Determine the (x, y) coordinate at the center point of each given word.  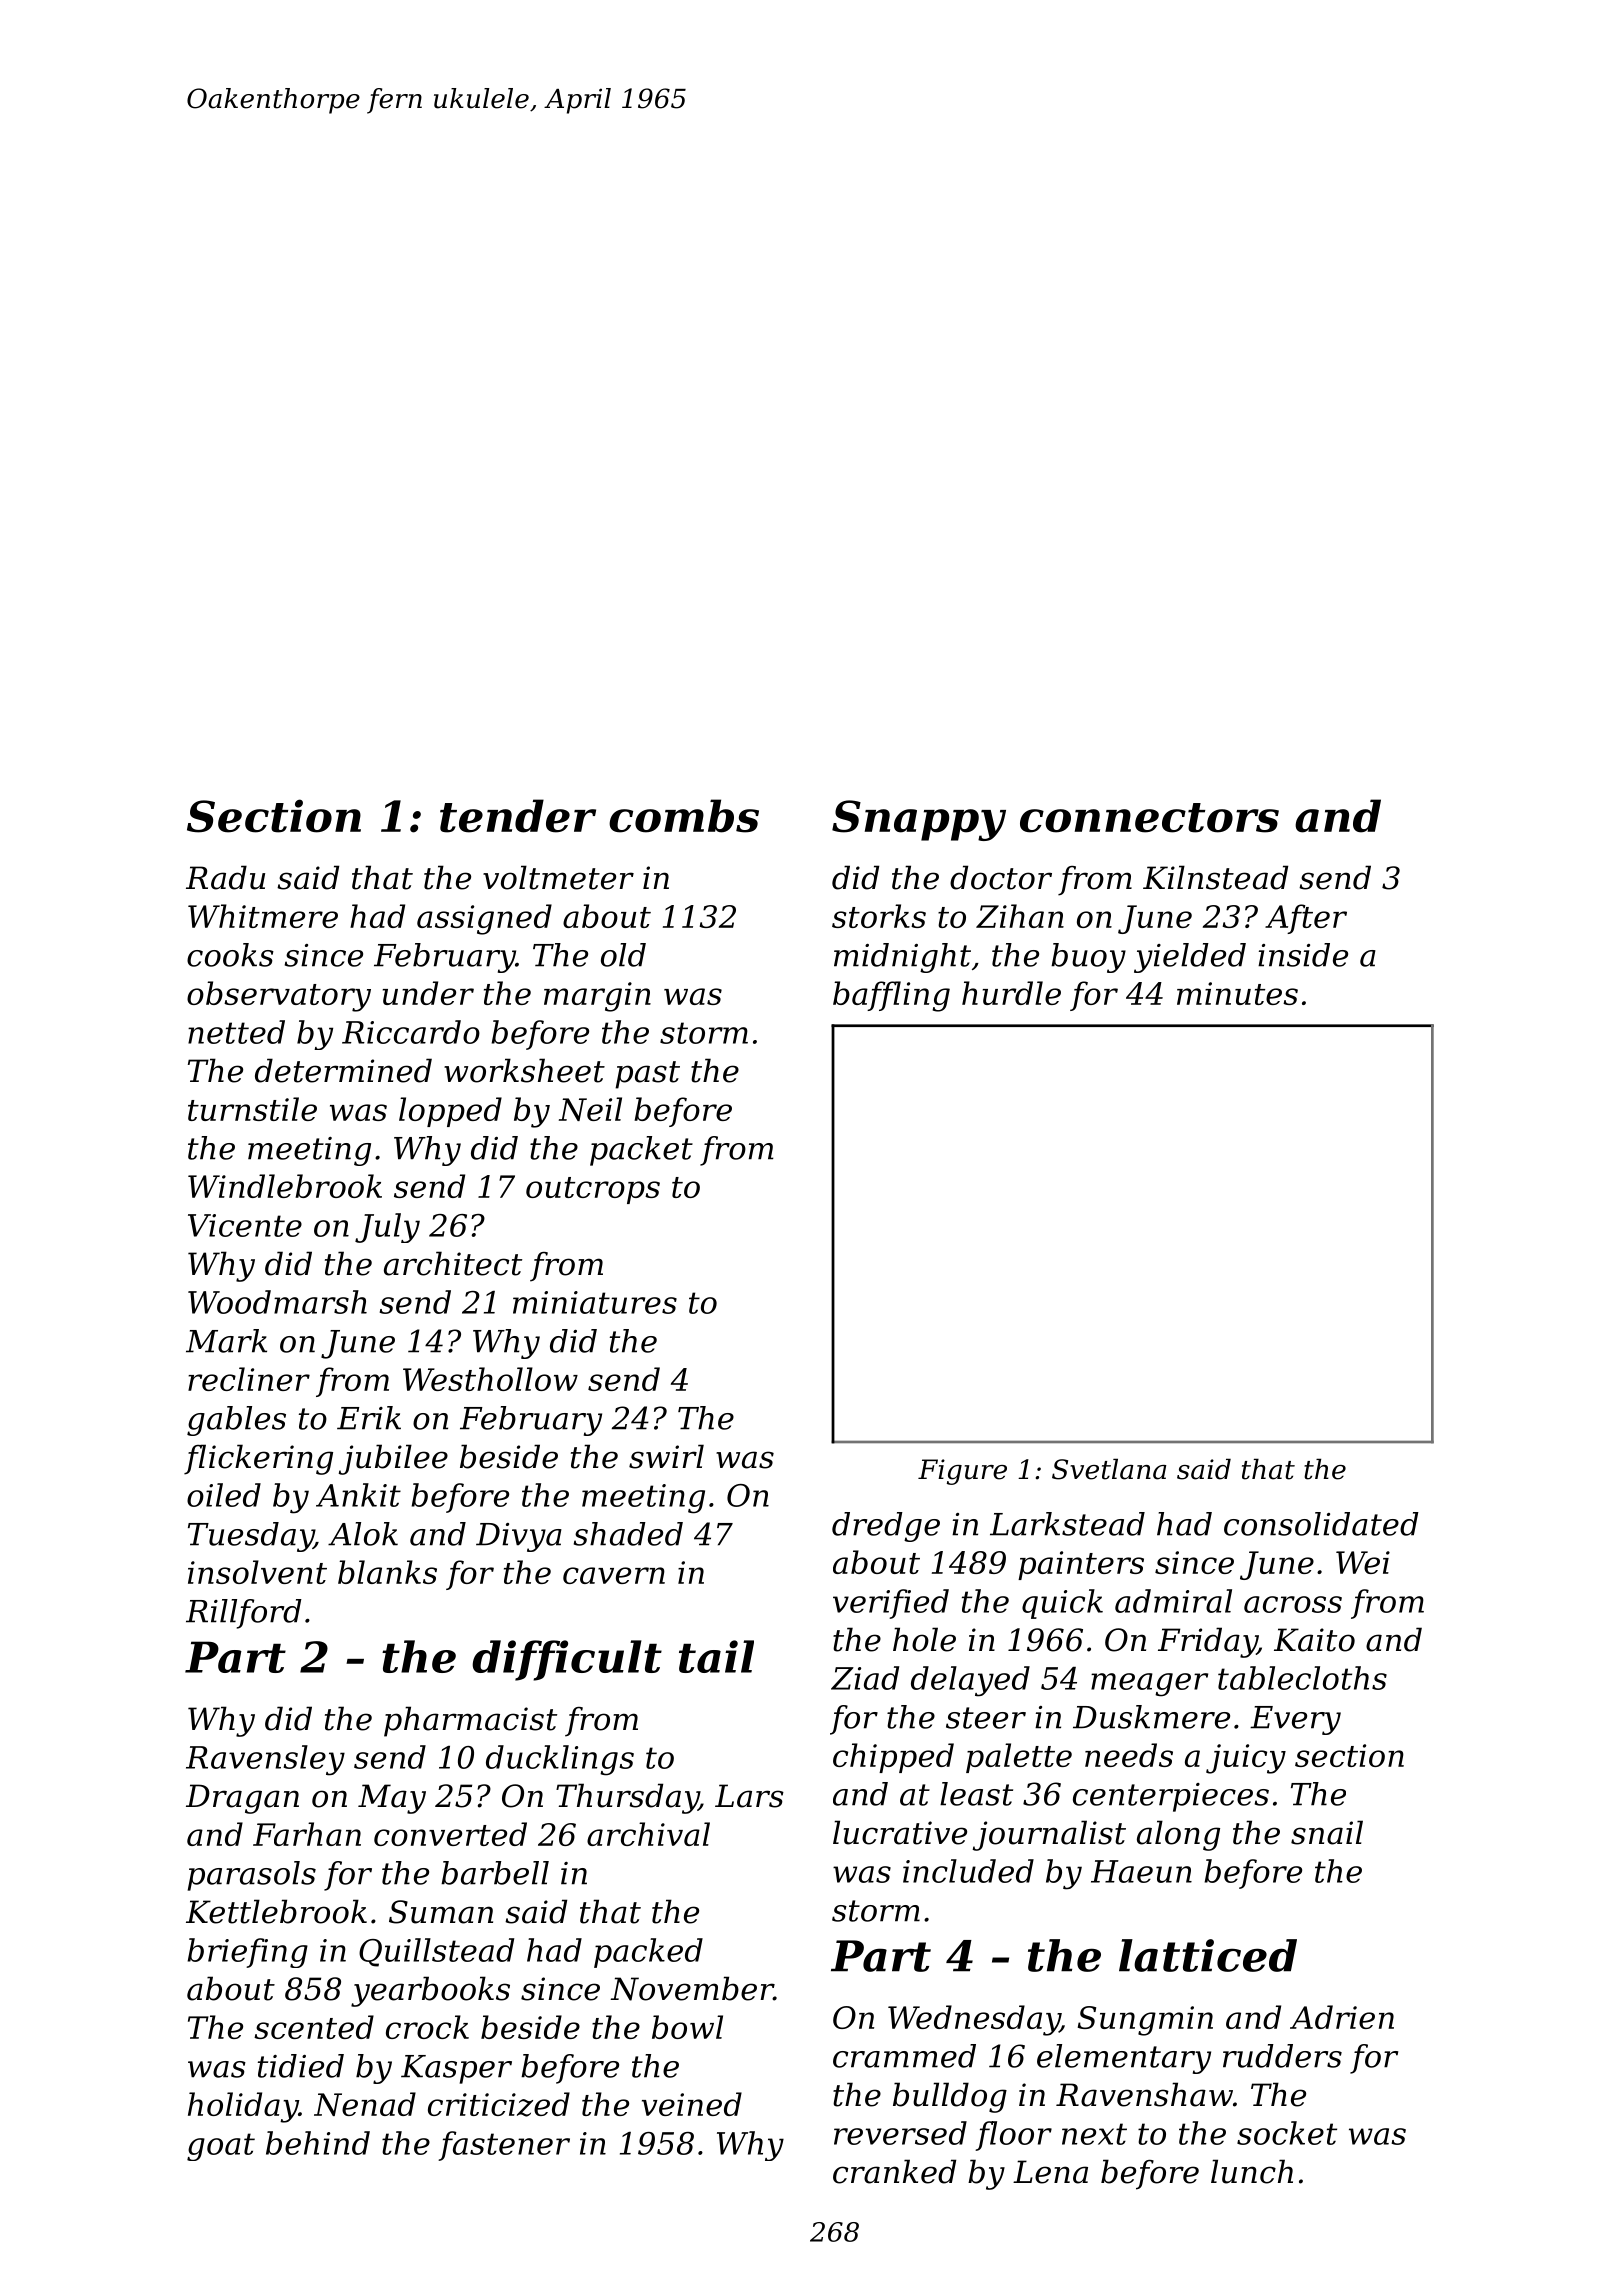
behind (318, 2143)
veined (692, 2104)
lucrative (900, 1832)
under (428, 993)
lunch (1252, 2171)
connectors (1149, 818)
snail (1327, 1832)
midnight (902, 958)
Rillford (244, 1614)
